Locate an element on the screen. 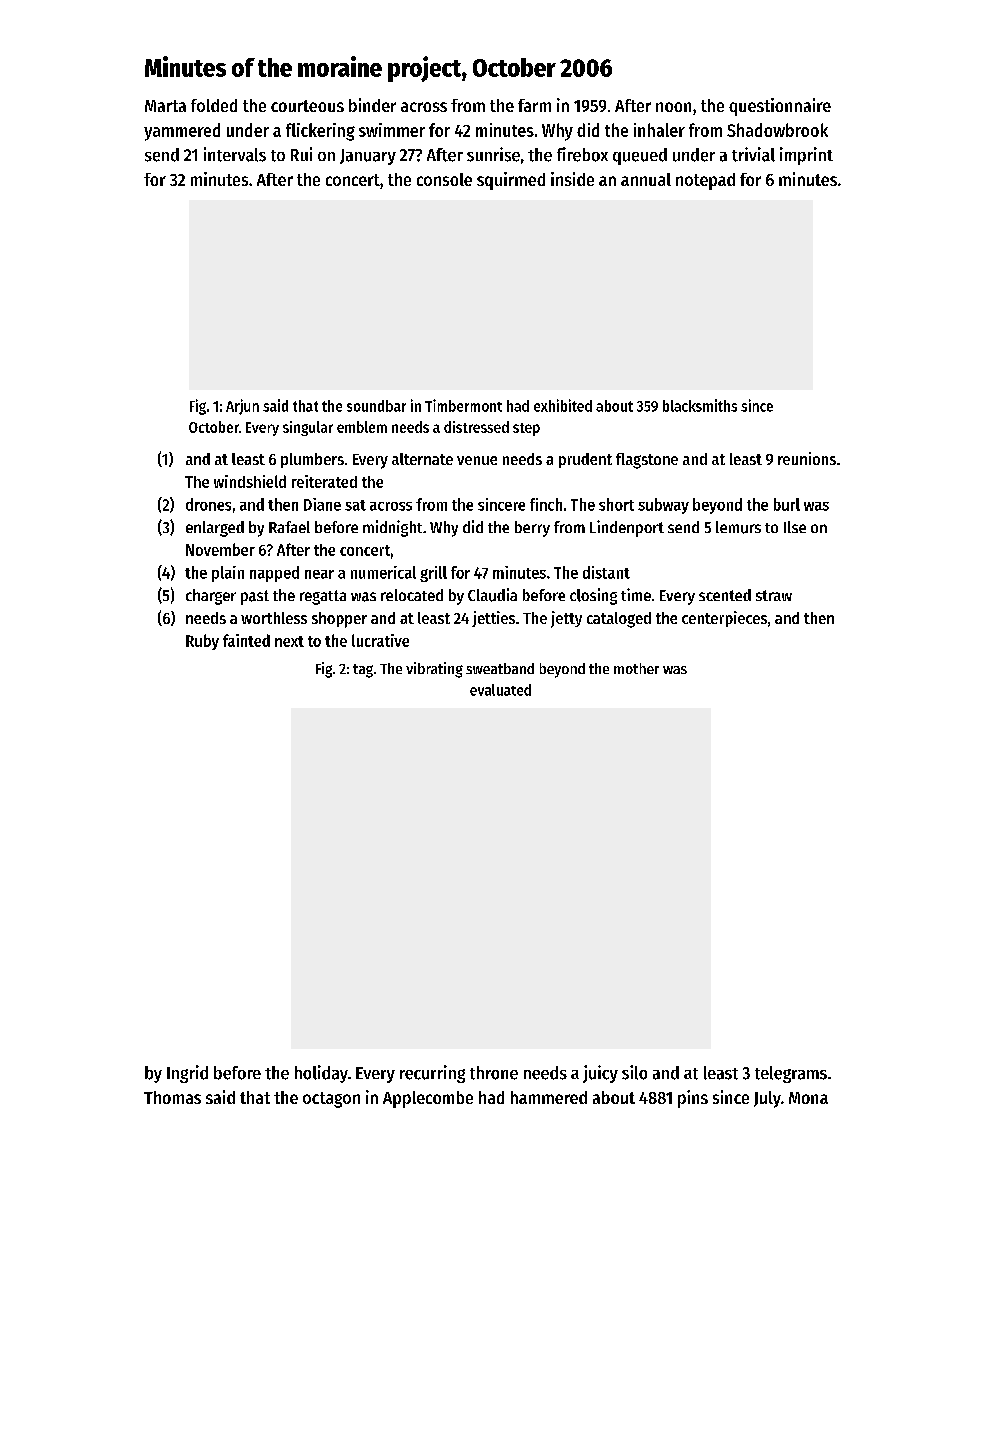 This screenshot has height=1451, width=1002. cataloged is located at coordinates (619, 620).
